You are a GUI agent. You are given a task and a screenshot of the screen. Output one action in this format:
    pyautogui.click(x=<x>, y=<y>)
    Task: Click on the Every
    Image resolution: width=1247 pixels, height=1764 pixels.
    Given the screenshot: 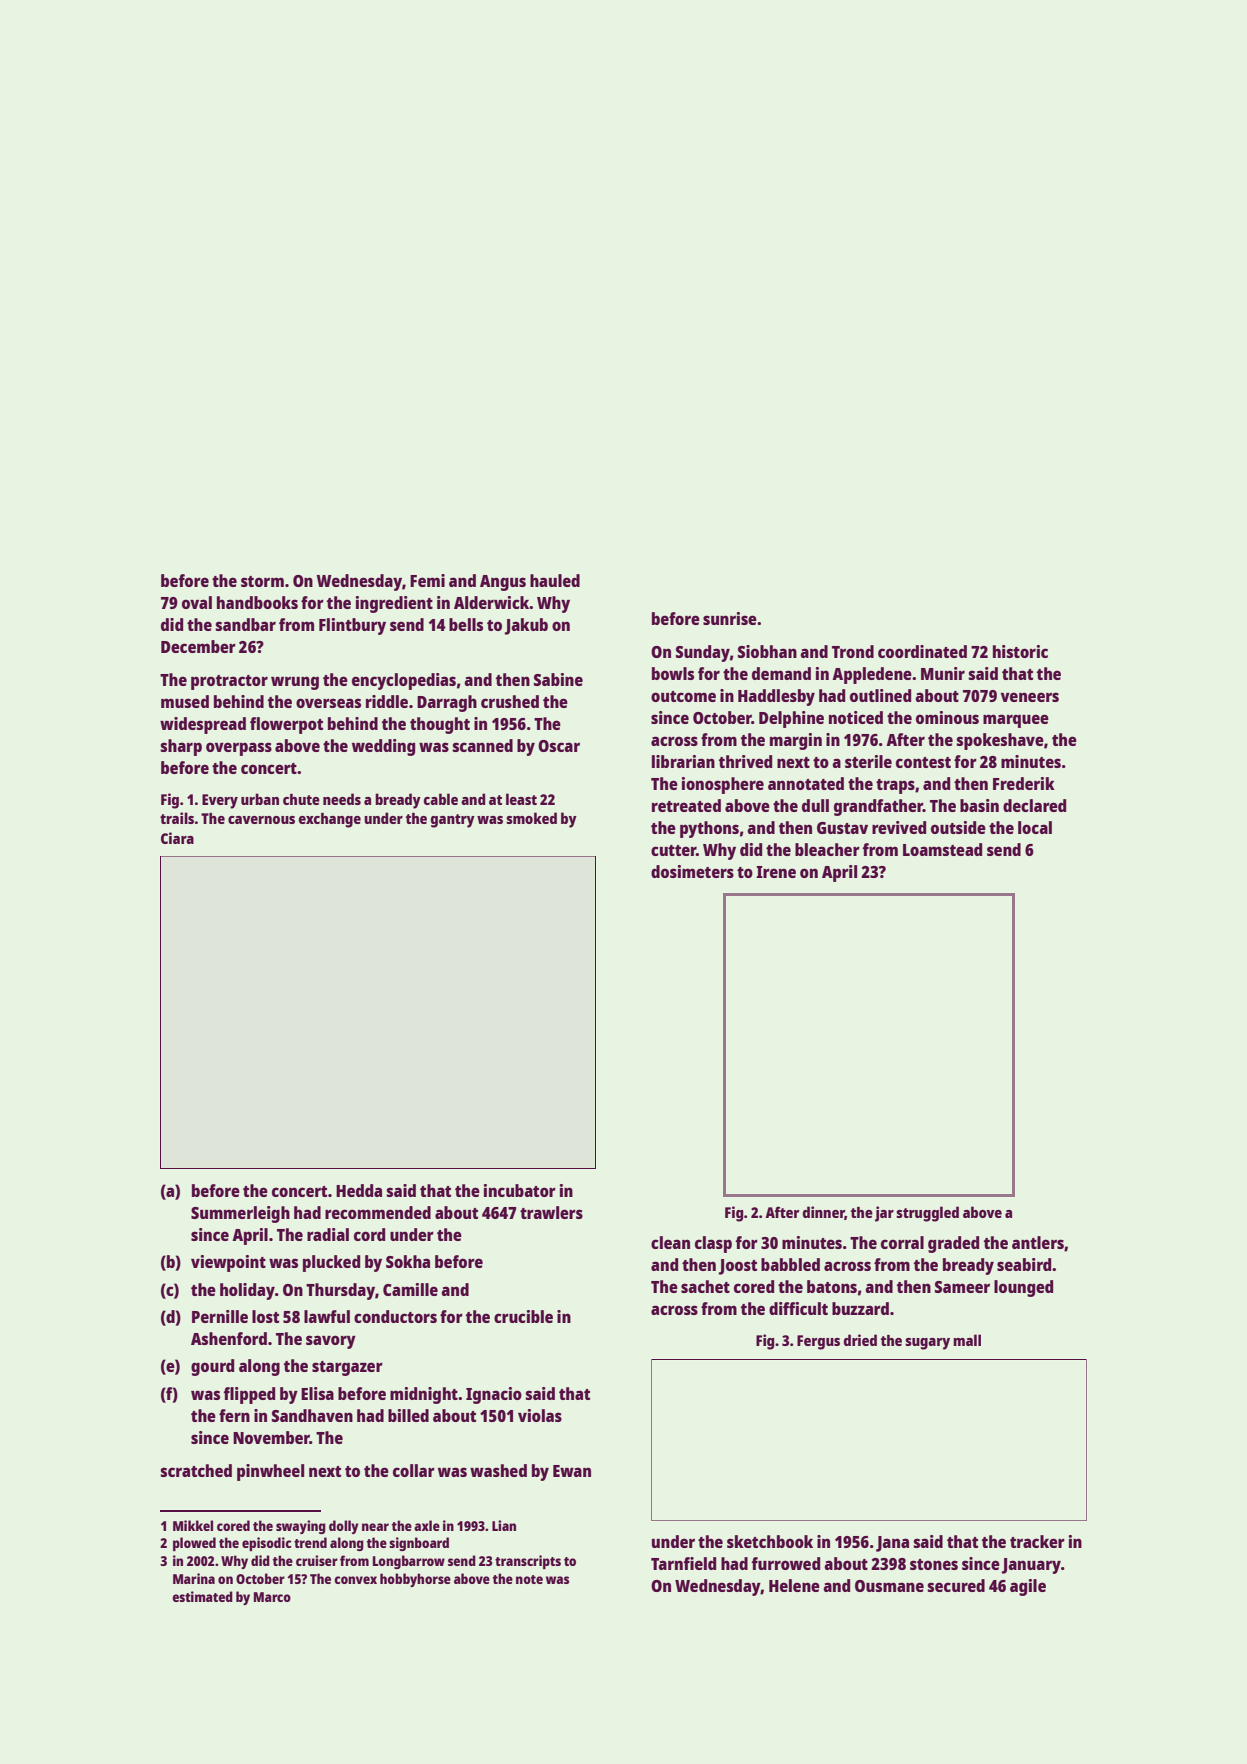 What is the action you would take?
    pyautogui.click(x=220, y=801)
